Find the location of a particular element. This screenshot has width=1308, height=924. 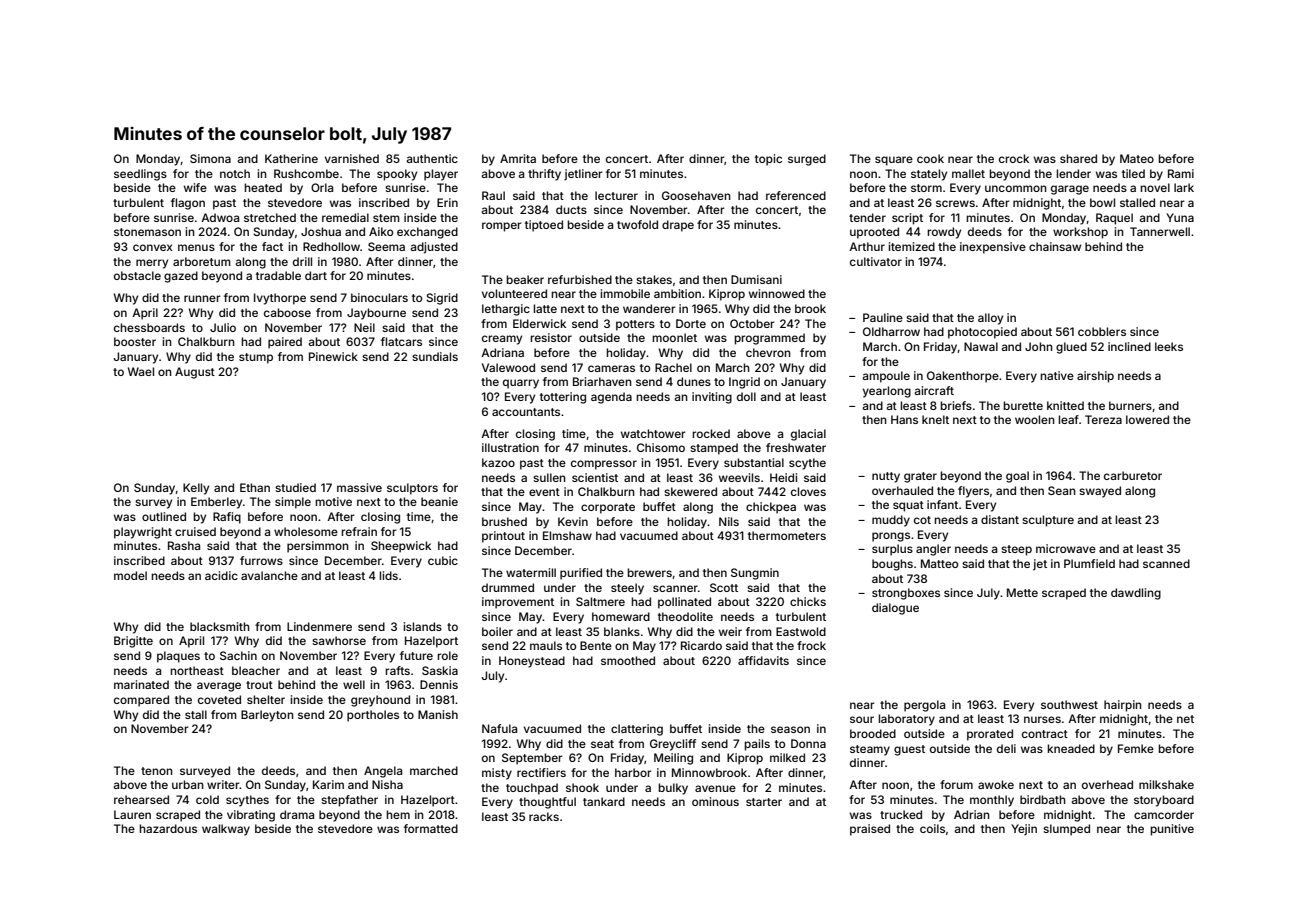

August is located at coordinates (195, 373).
